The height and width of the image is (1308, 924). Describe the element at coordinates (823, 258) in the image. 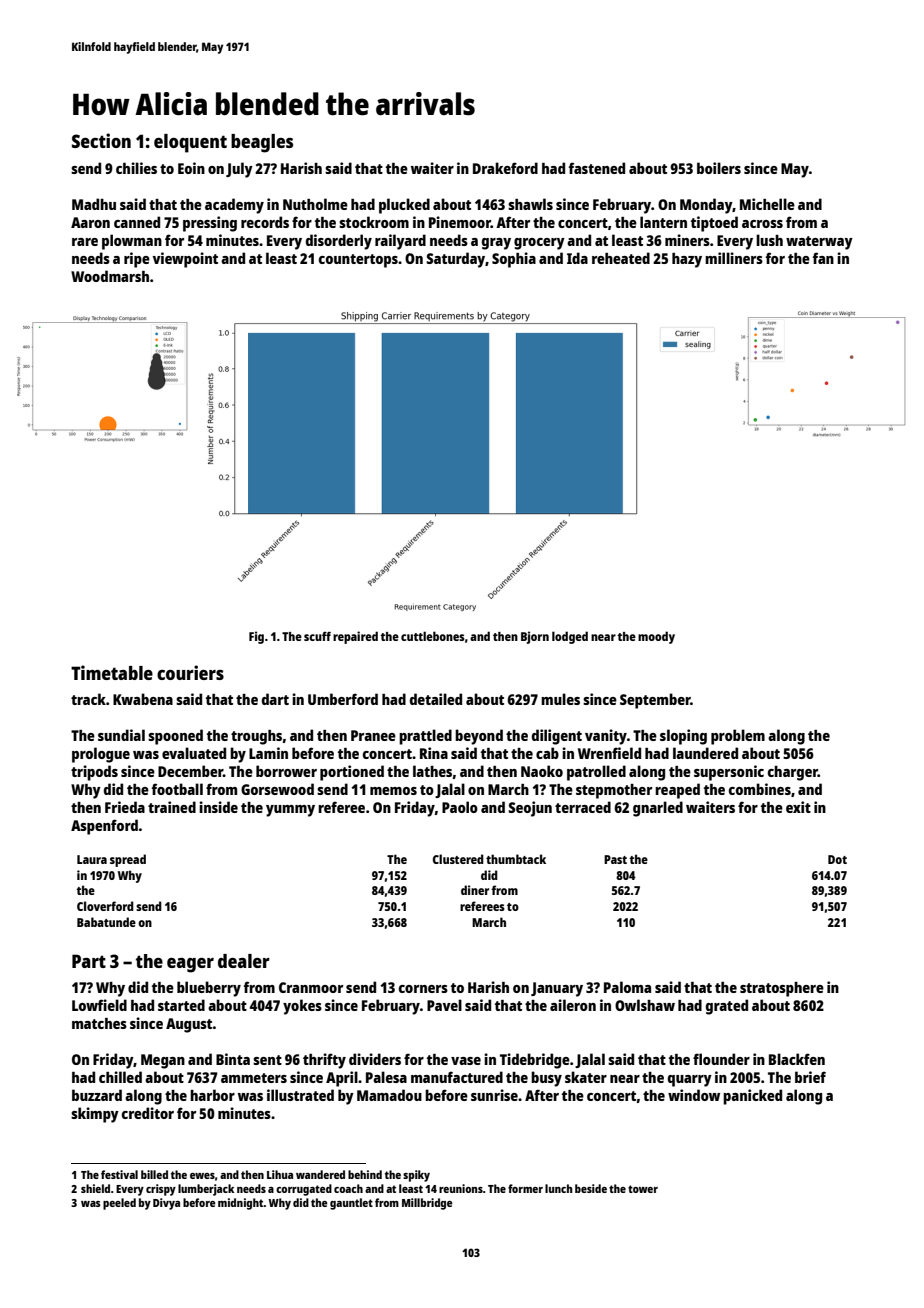

I see `fan` at that location.
